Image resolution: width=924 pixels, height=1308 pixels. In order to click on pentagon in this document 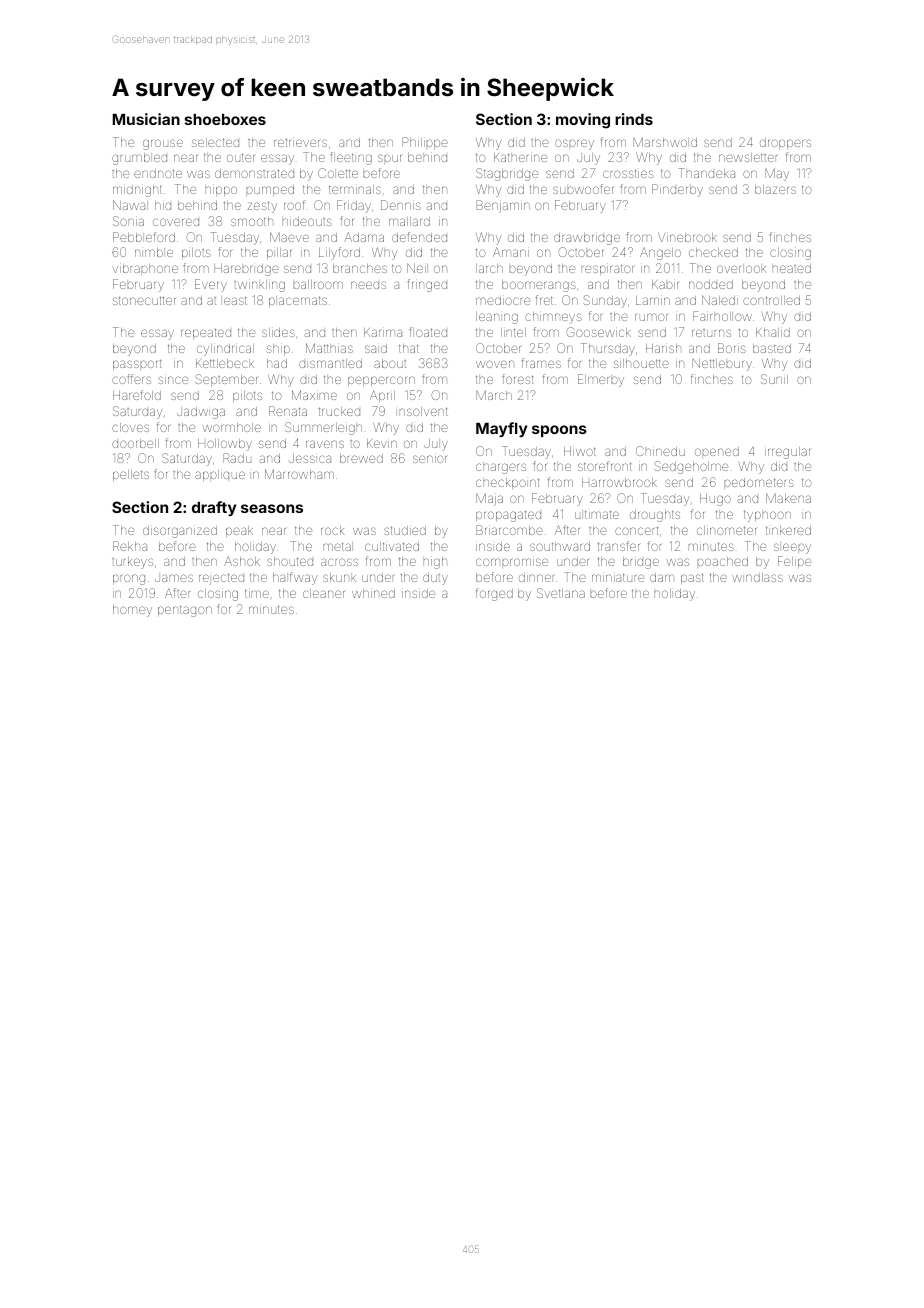, I will do `click(185, 611)`.
